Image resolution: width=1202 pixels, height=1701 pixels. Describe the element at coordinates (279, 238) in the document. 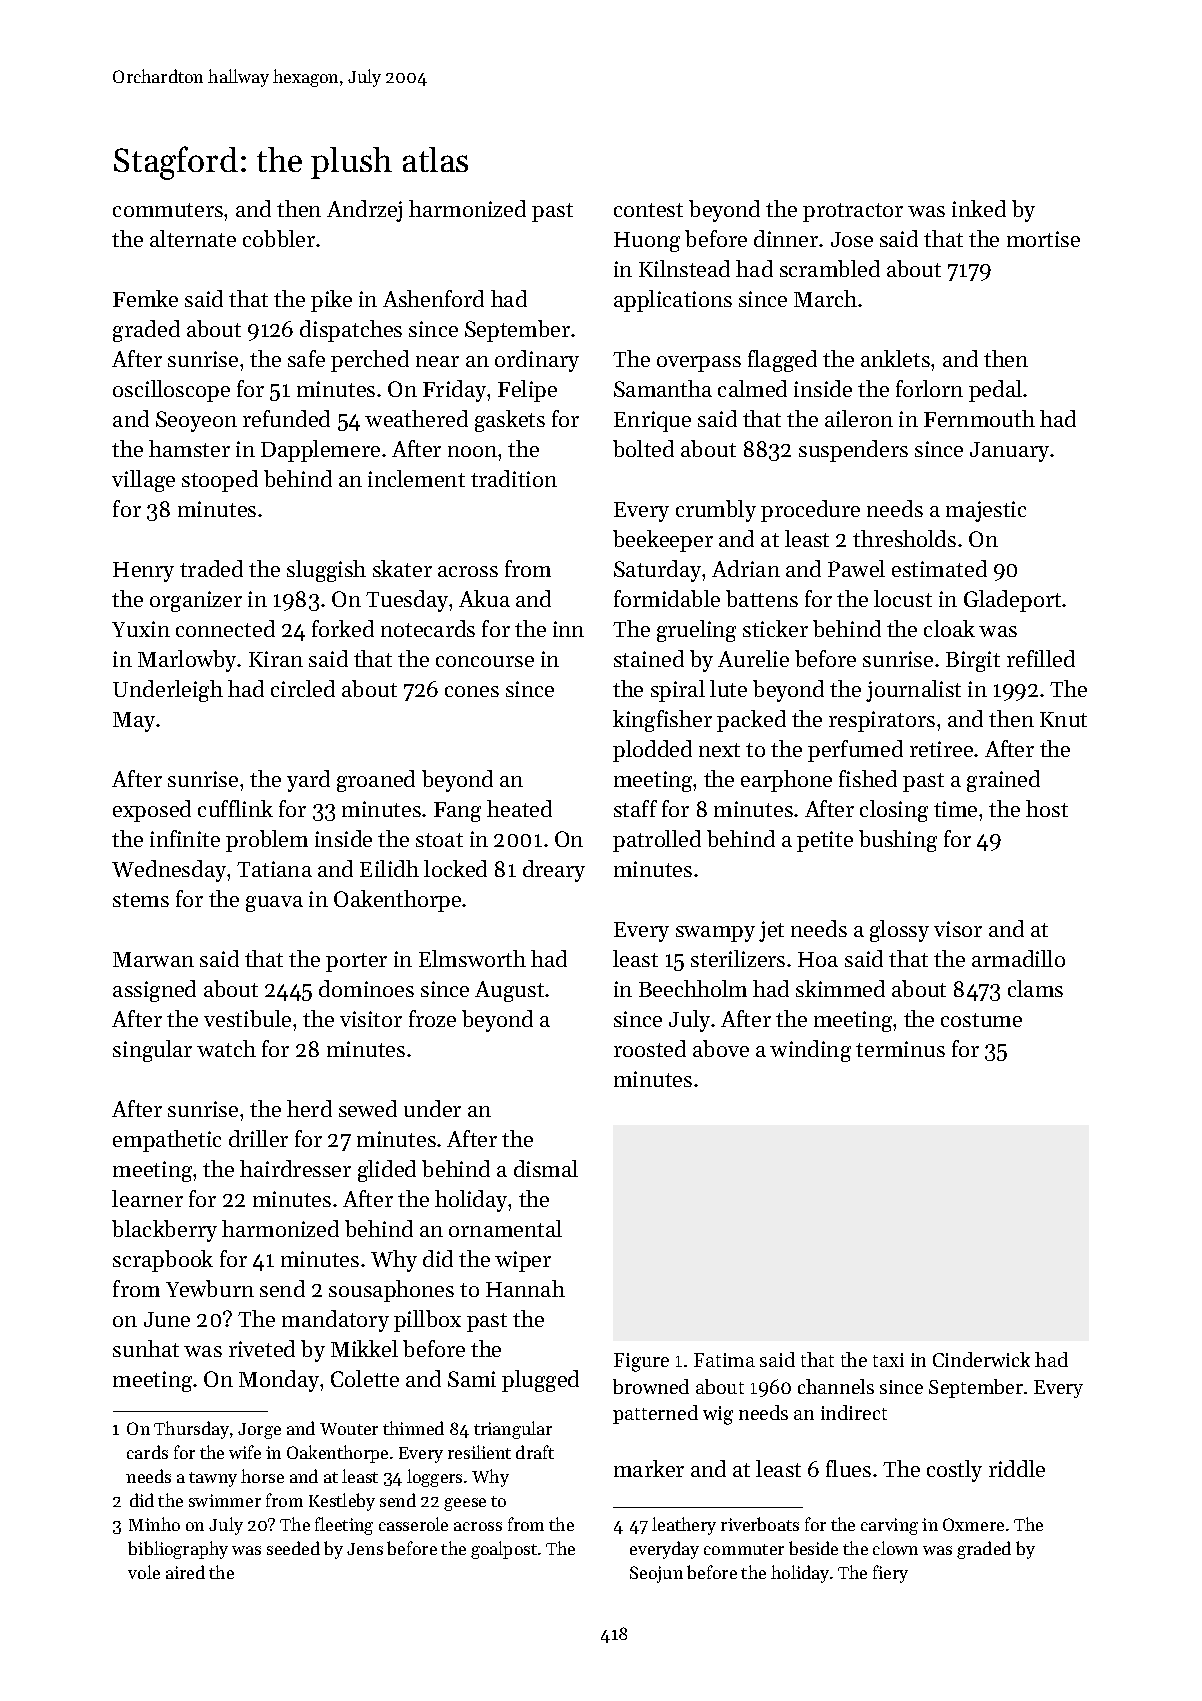

I see `cobbler` at that location.
